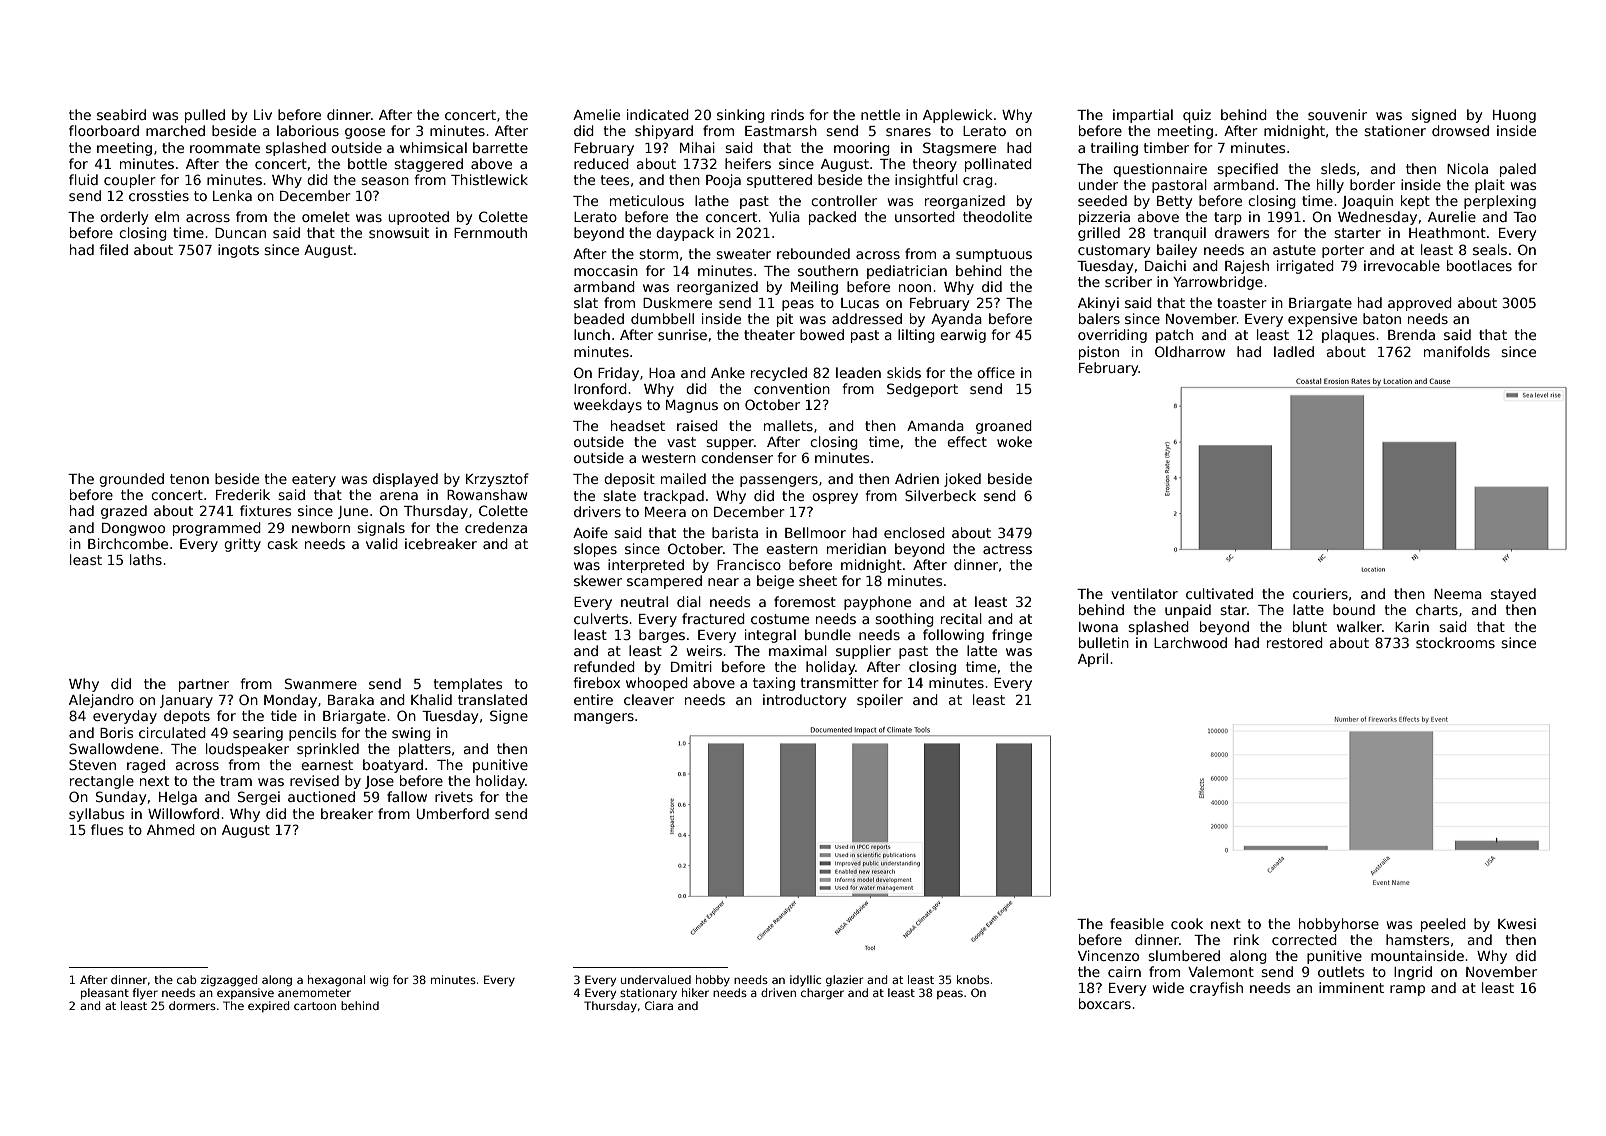 The width and height of the screenshot is (1606, 1136). Describe the element at coordinates (105, 994) in the screenshot. I see `pleasant` at that location.
